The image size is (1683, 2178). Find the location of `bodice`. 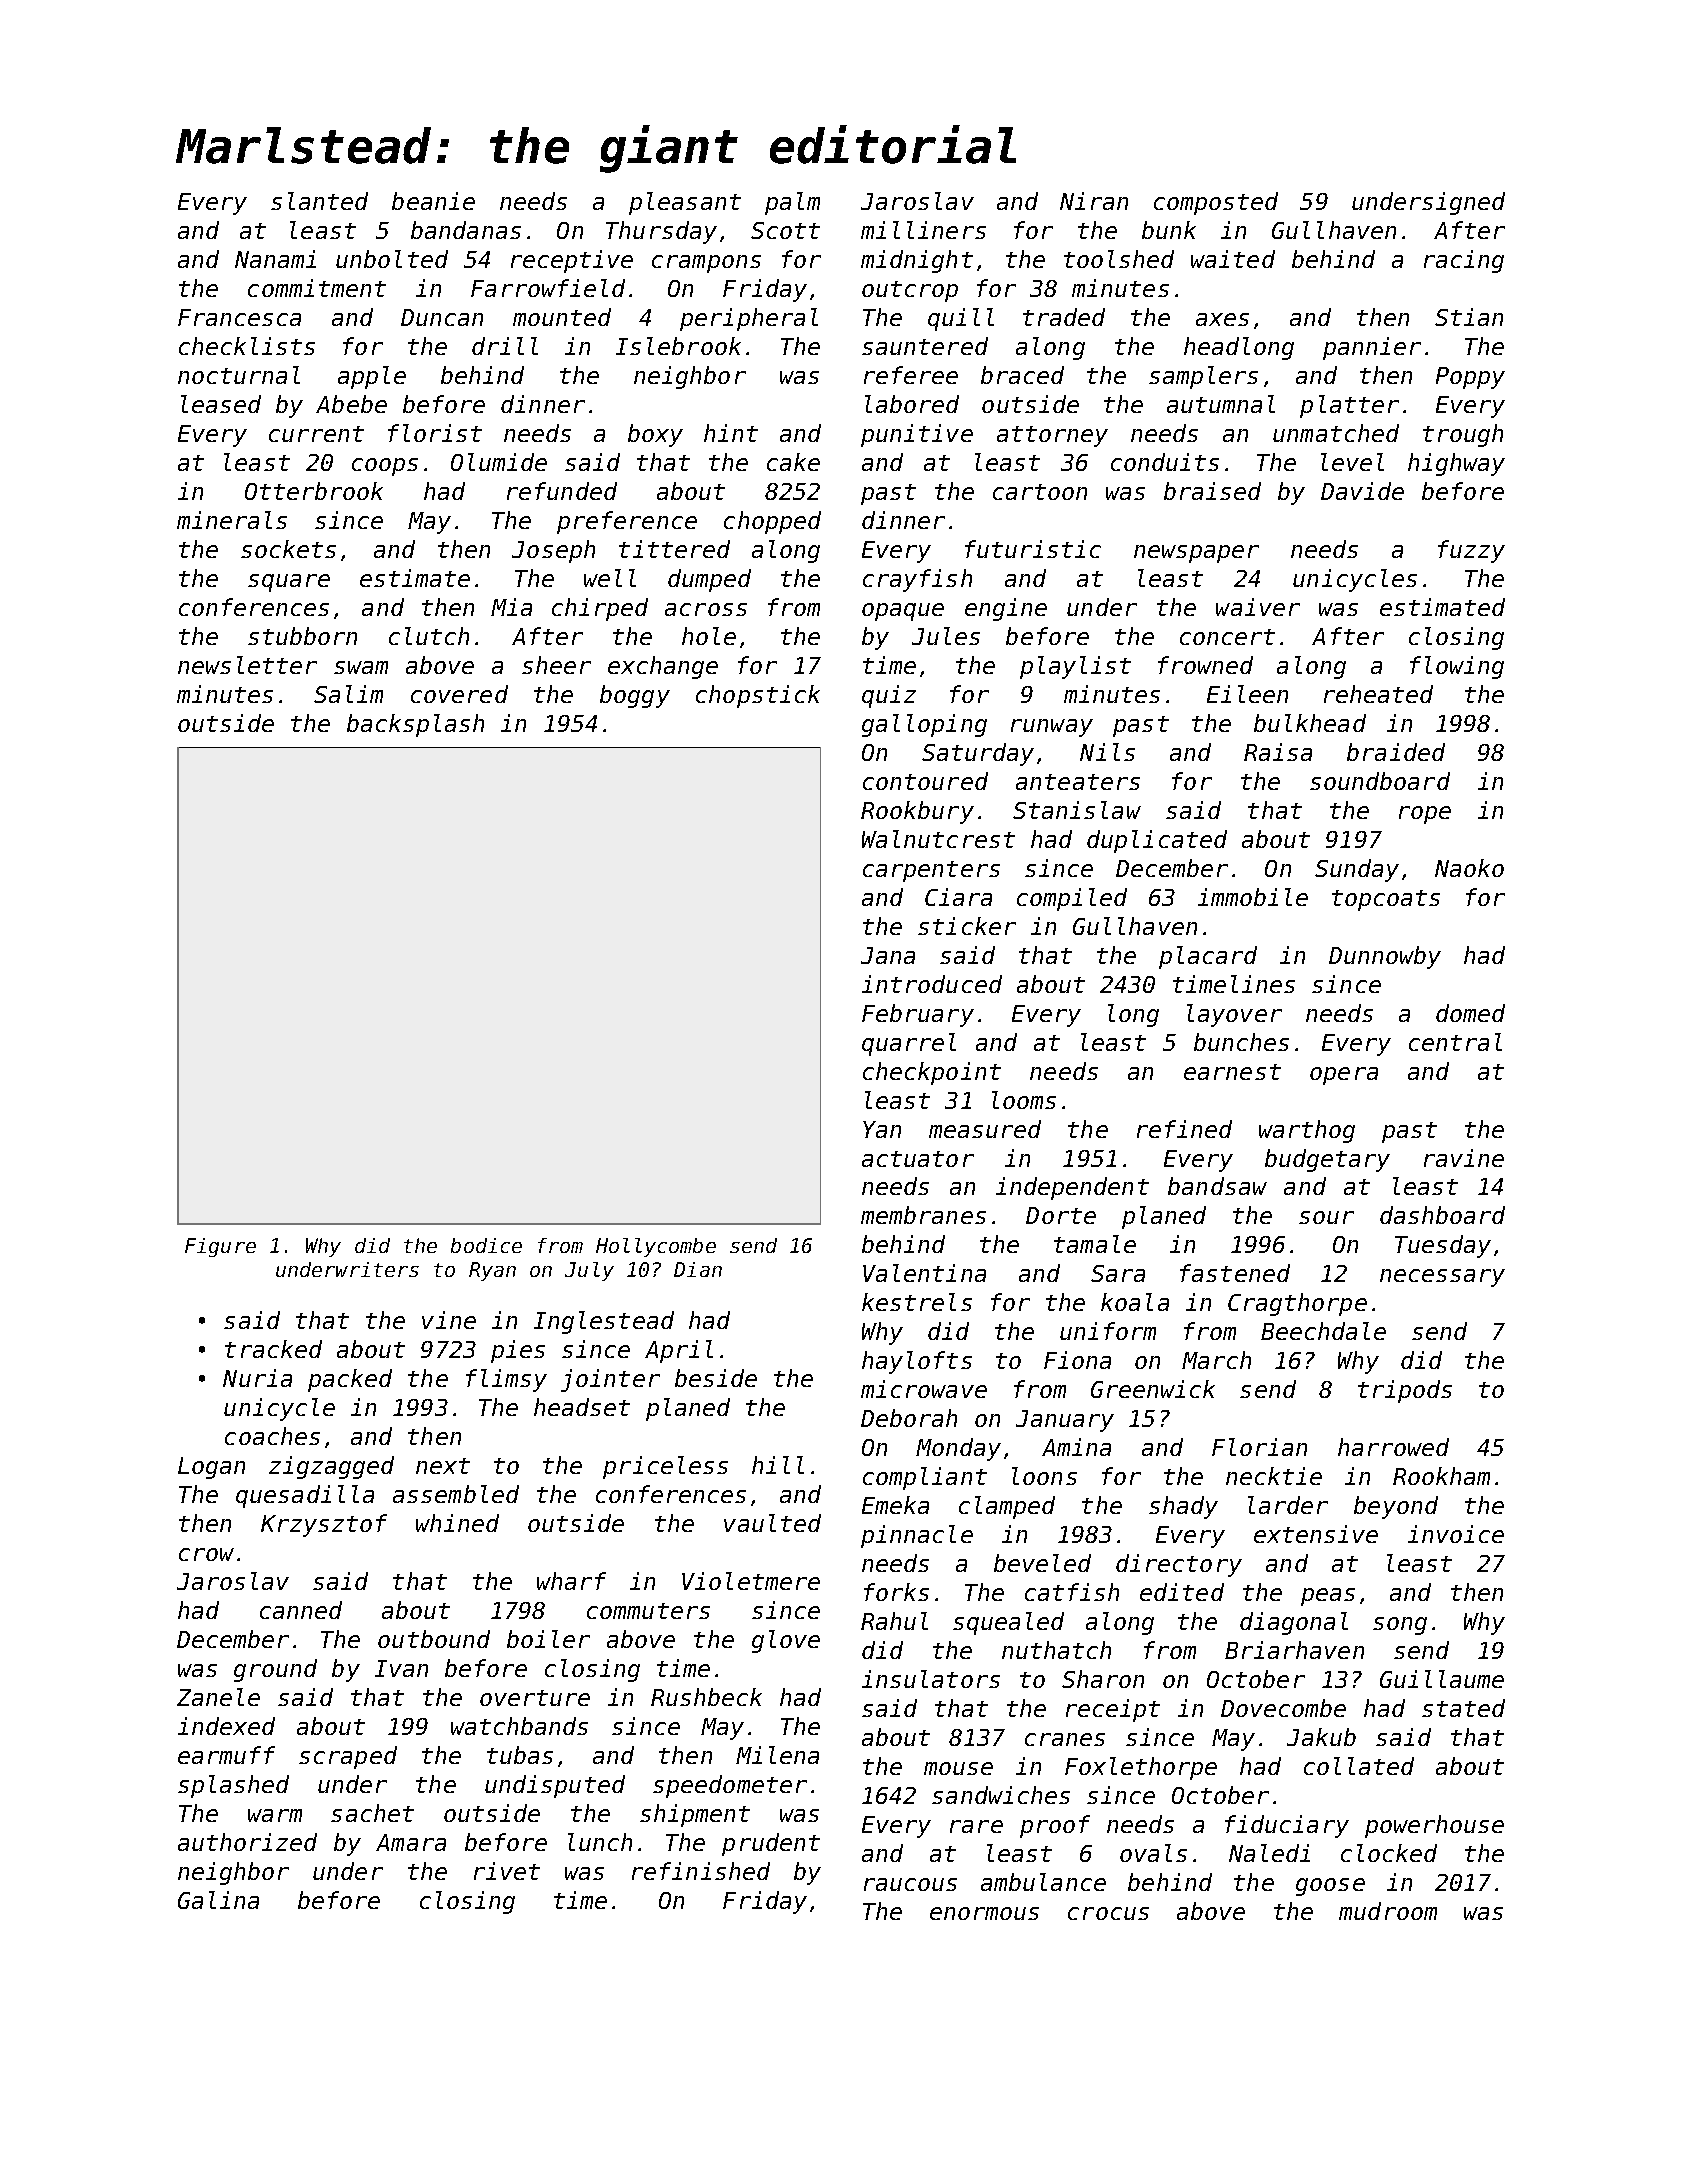

bodice is located at coordinates (486, 1245).
